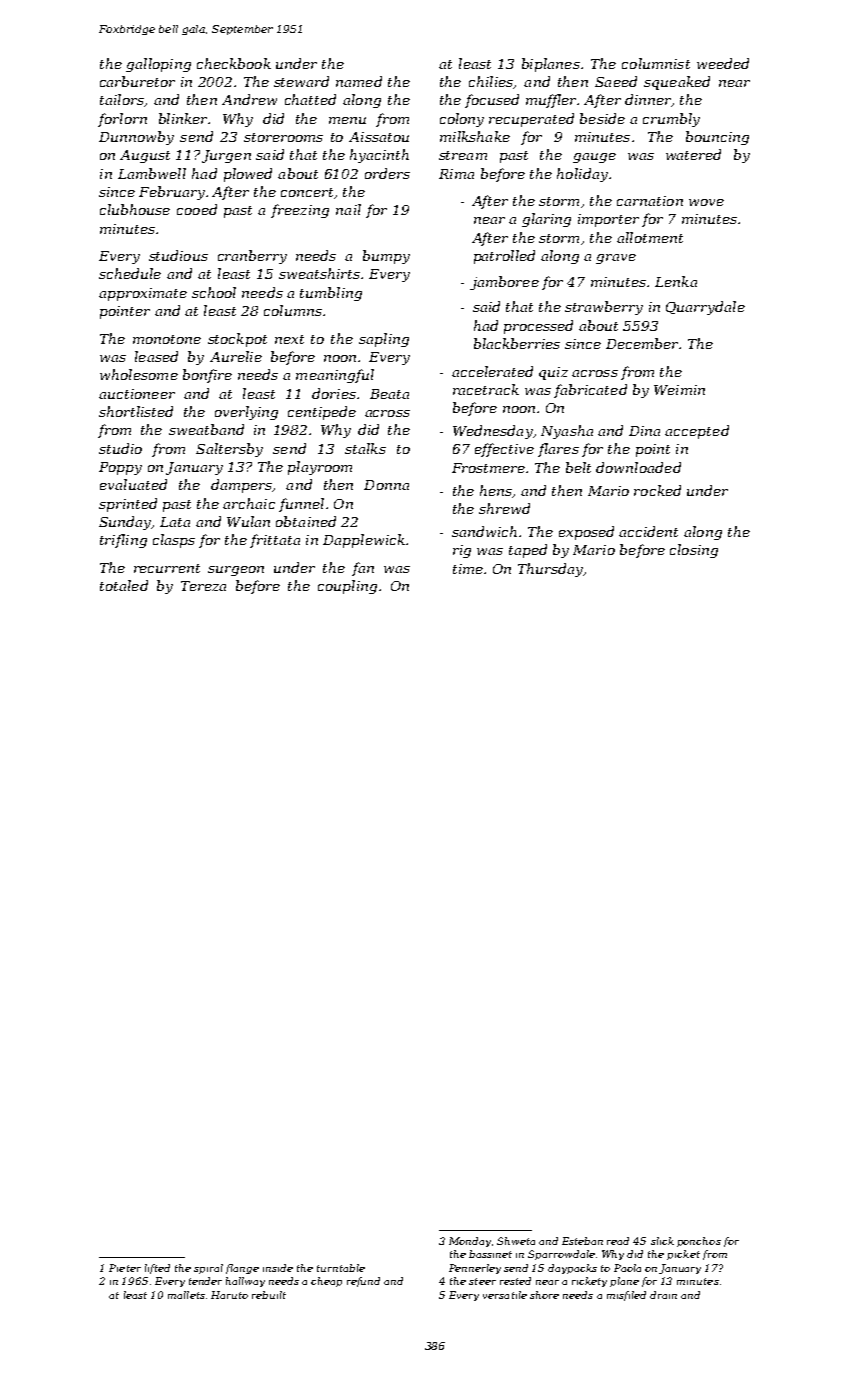  I want to click on quiz, so click(553, 373).
